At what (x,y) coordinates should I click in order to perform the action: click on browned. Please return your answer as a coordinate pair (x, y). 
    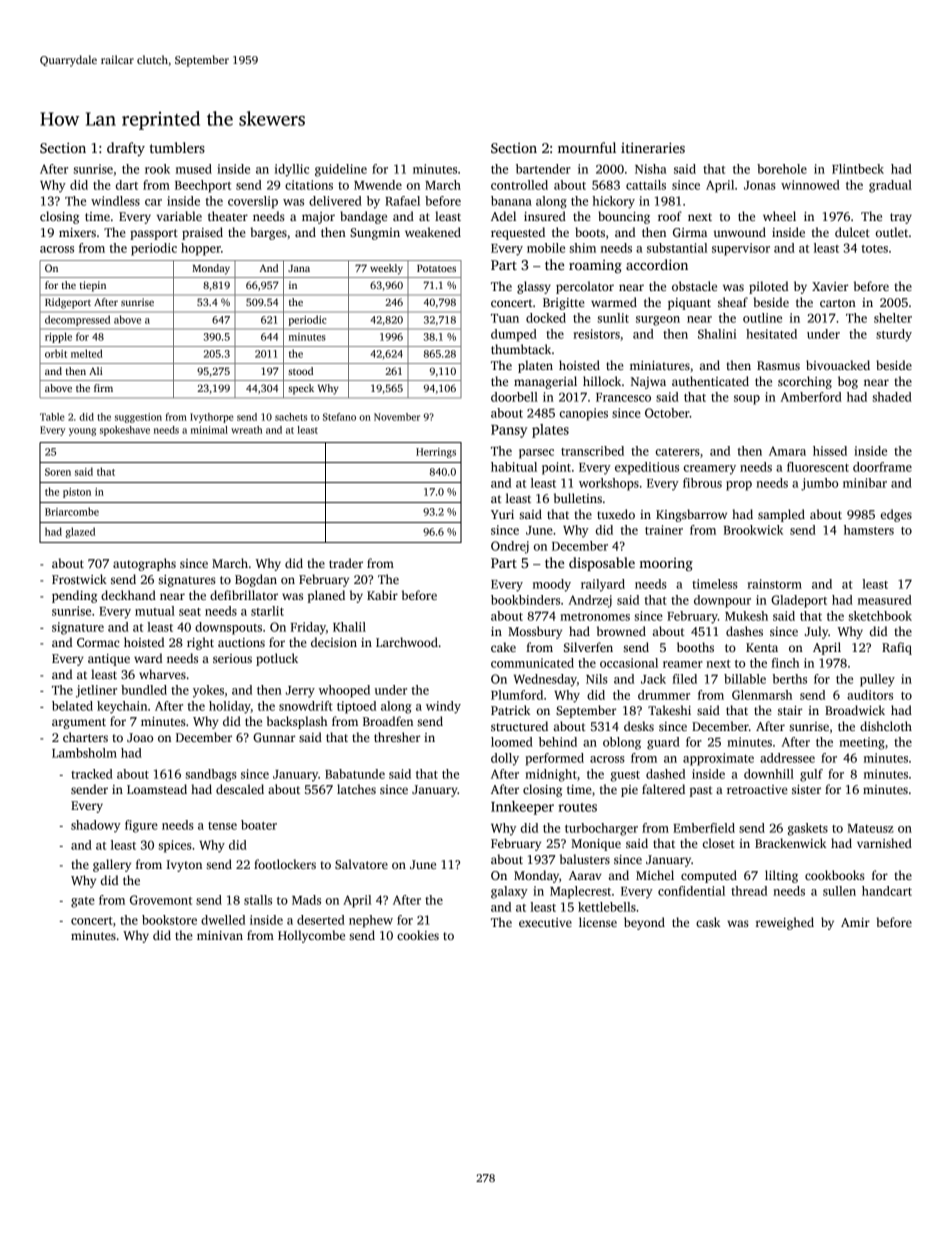
    Looking at the image, I should click on (621, 631).
